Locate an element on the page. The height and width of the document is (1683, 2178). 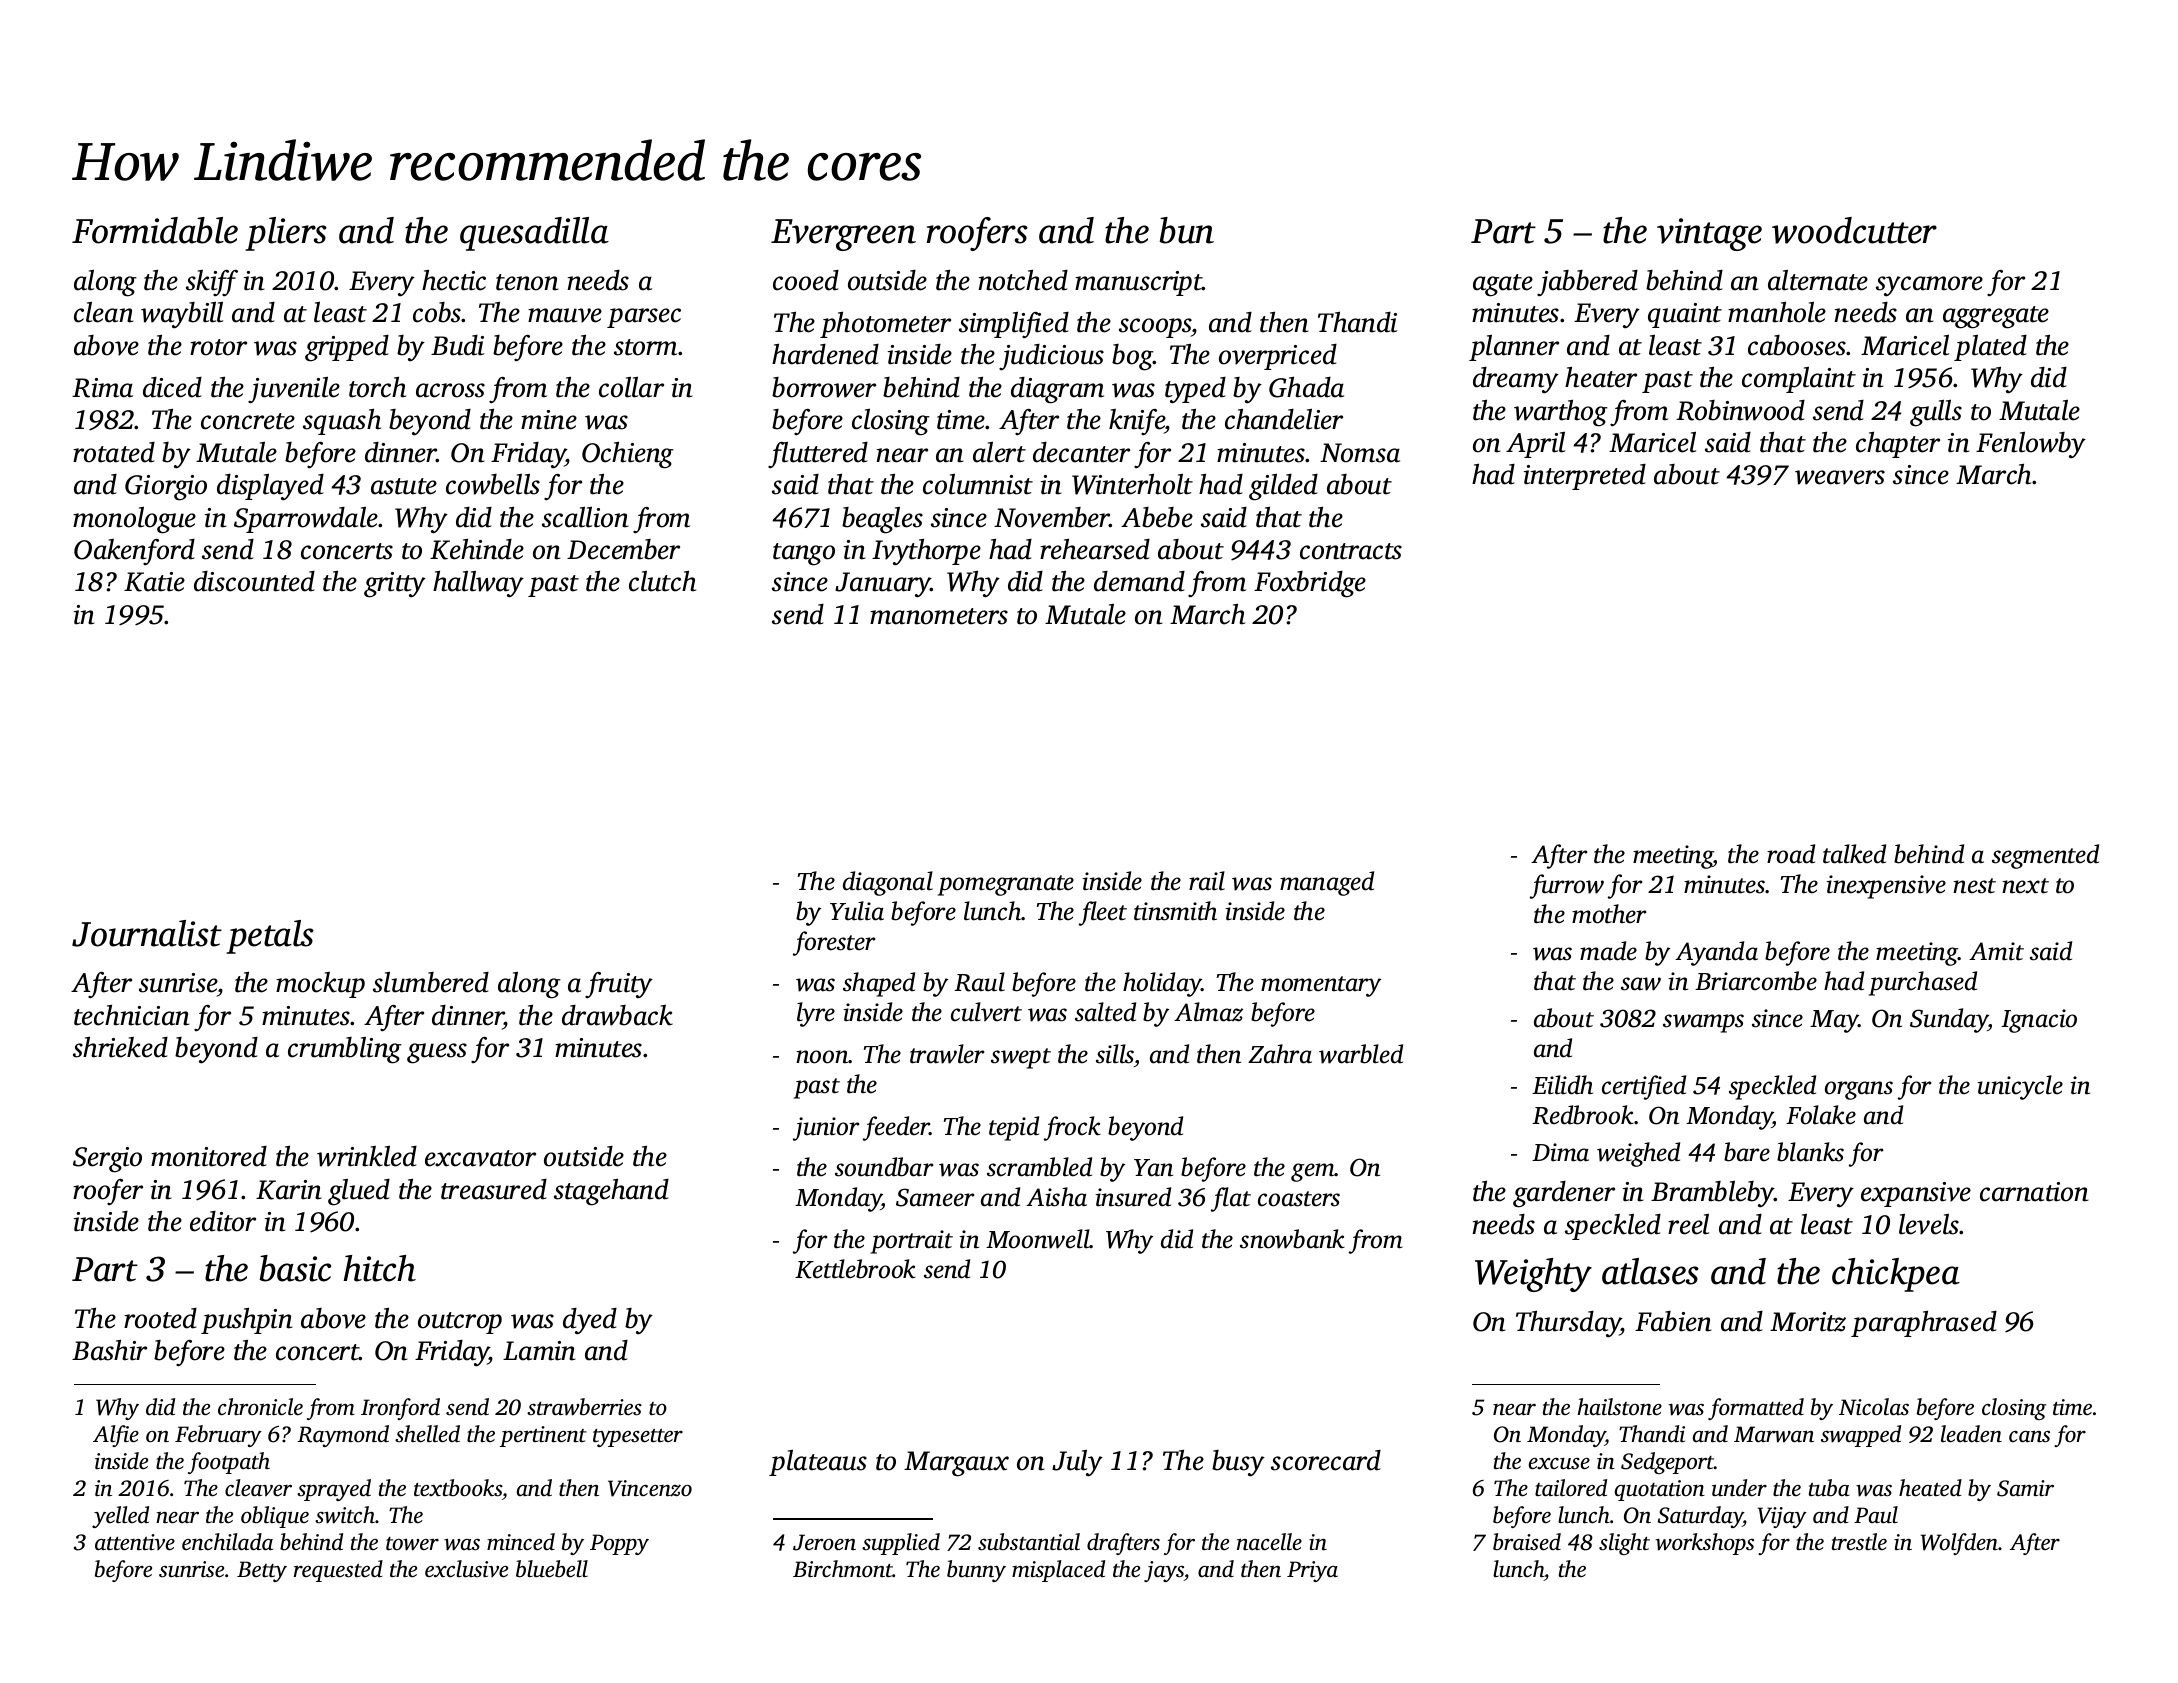
Formidable is located at coordinates (155, 230).
